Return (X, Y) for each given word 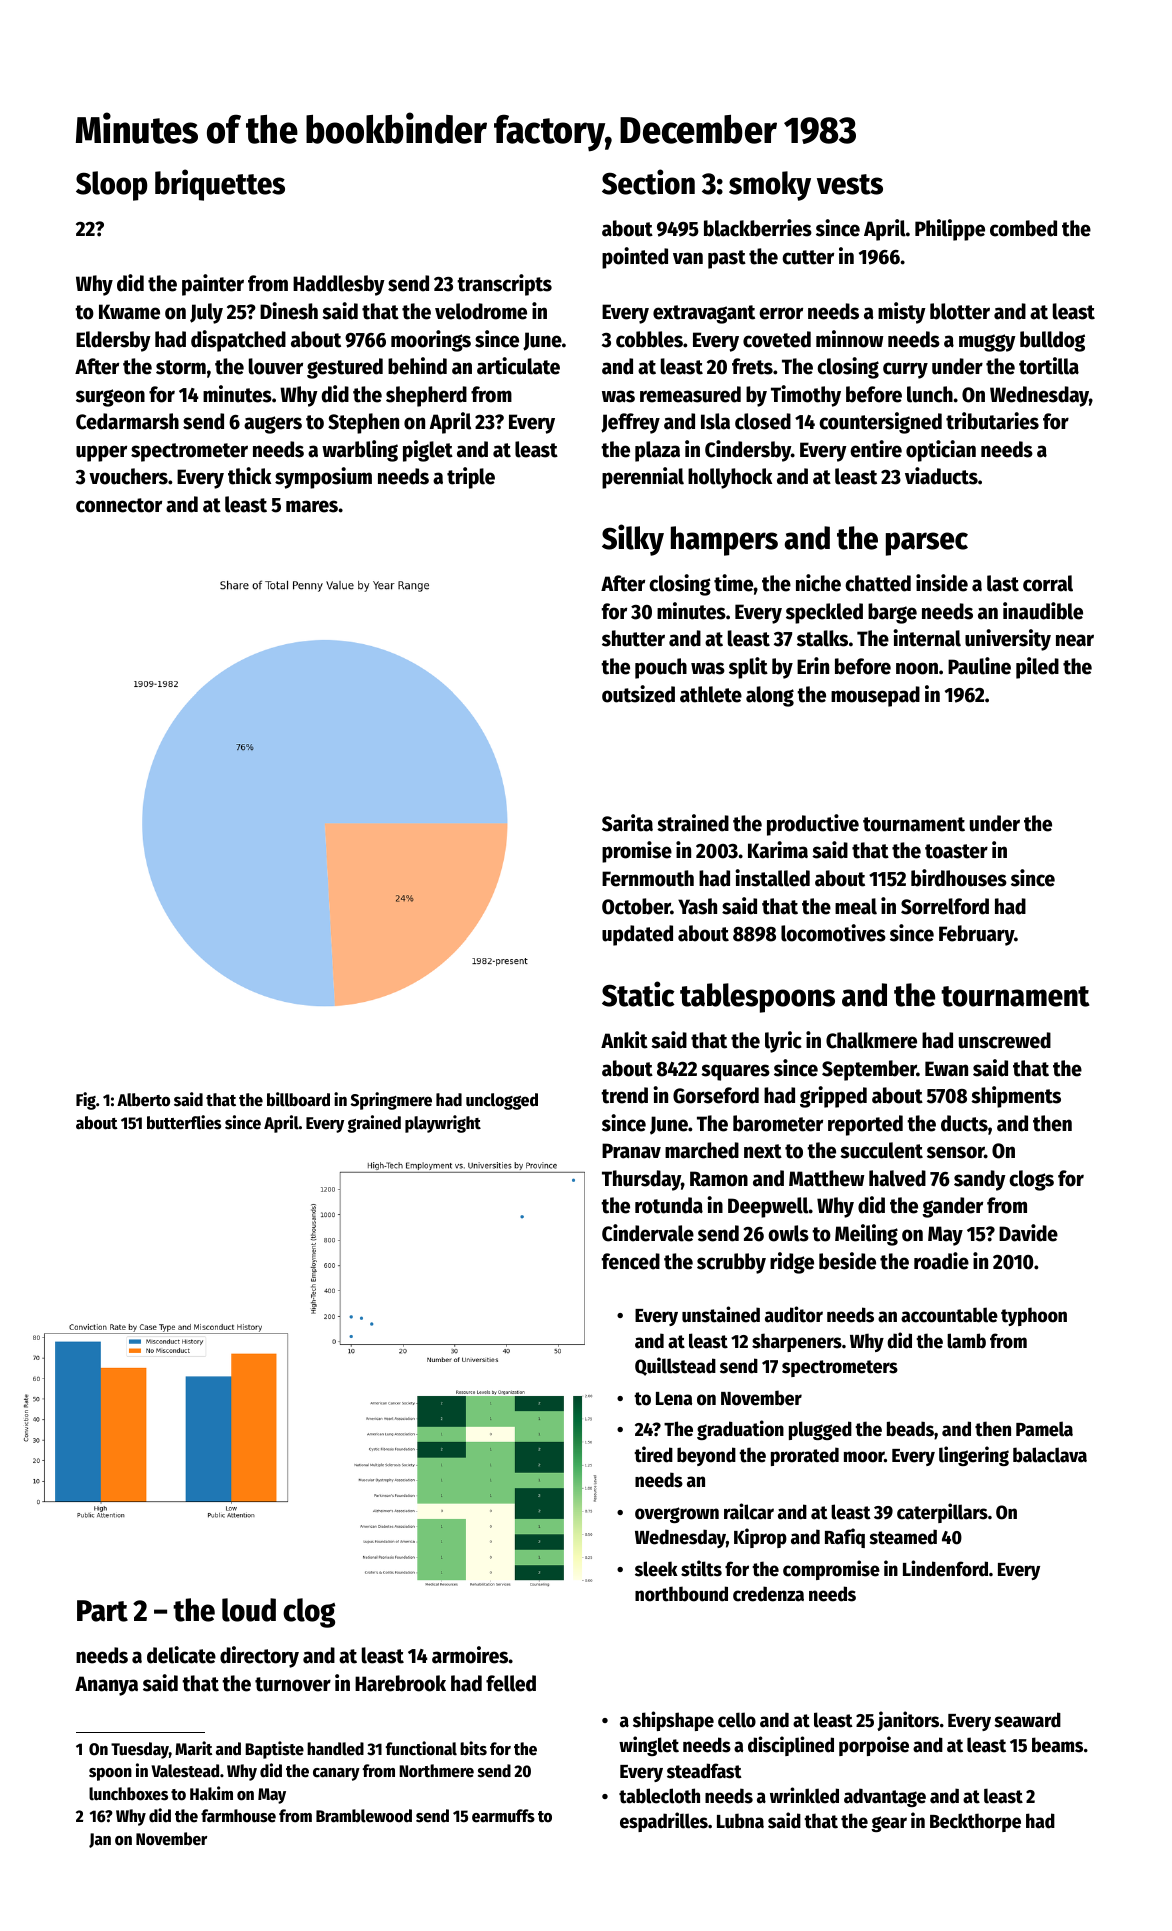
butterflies (184, 1122)
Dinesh (289, 311)
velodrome (481, 311)
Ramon (719, 1179)
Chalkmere (871, 1040)
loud (249, 1610)
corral (1048, 583)
